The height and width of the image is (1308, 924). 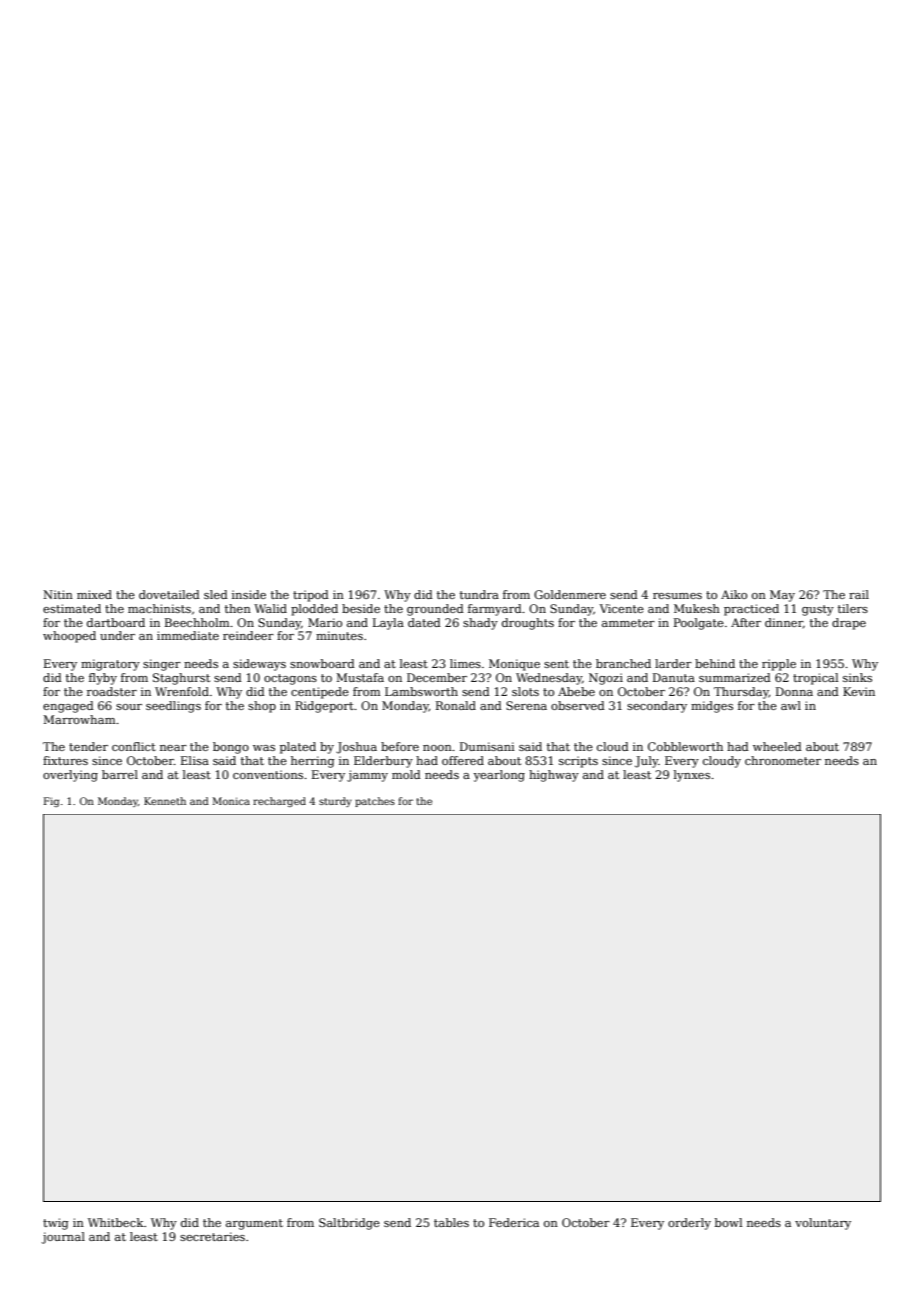 What do you see at coordinates (279, 802) in the image?
I see `recharged` at bounding box center [279, 802].
